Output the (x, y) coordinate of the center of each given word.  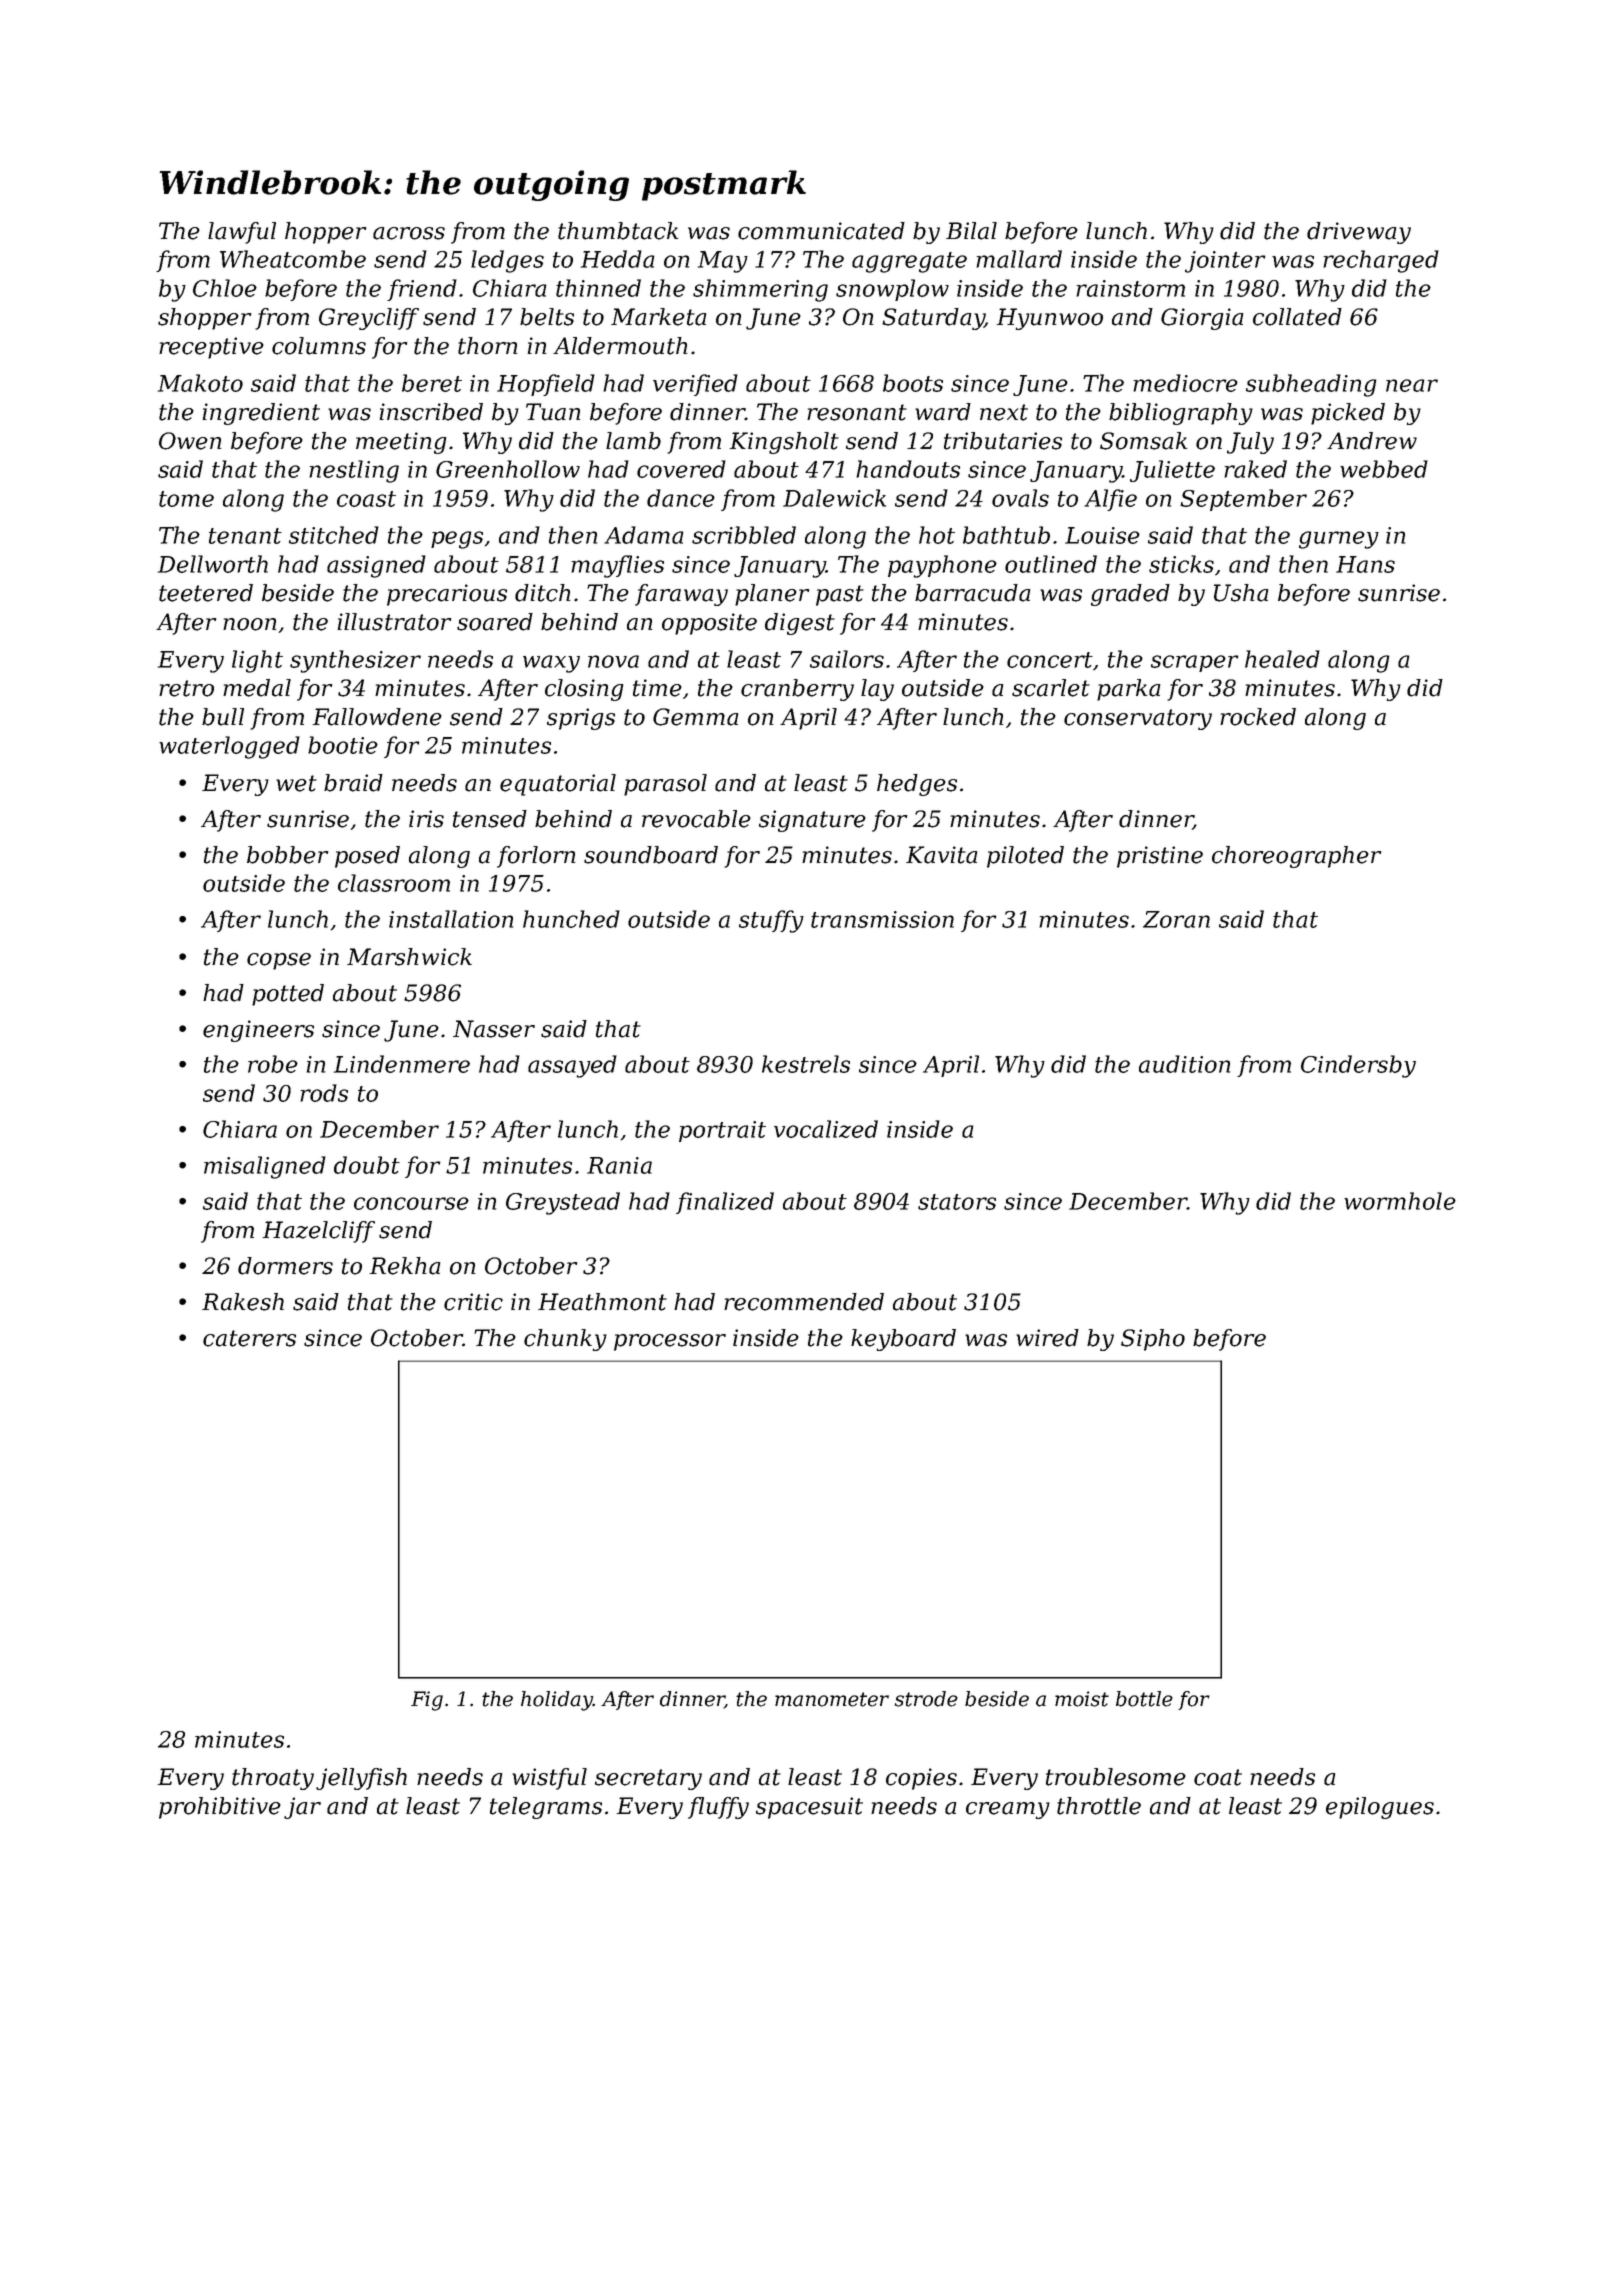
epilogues (1380, 1808)
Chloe (225, 288)
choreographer (1297, 857)
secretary (648, 1779)
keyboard (903, 1340)
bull (223, 717)
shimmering (760, 290)
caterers (249, 1338)
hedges (917, 785)
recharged (1381, 261)
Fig (427, 1701)
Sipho (1153, 1340)
